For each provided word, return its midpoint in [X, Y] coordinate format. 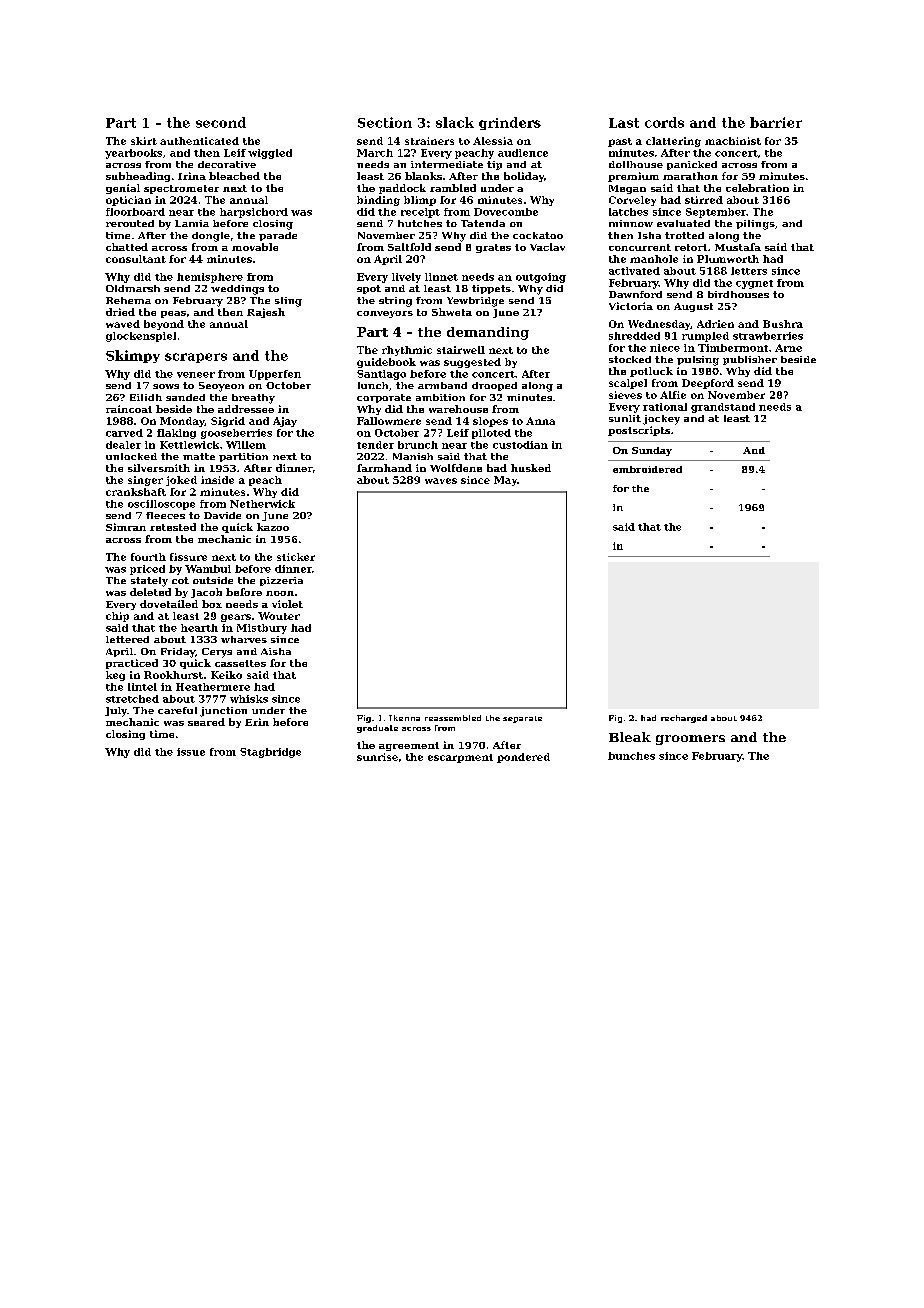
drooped [494, 386]
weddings [237, 290]
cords [664, 122]
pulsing [698, 361]
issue [191, 752]
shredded [634, 336]
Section [385, 122]
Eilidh [146, 397]
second [221, 122]
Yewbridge [475, 302]
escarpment [460, 758]
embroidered [647, 469]
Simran [126, 527]
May [505, 481]
